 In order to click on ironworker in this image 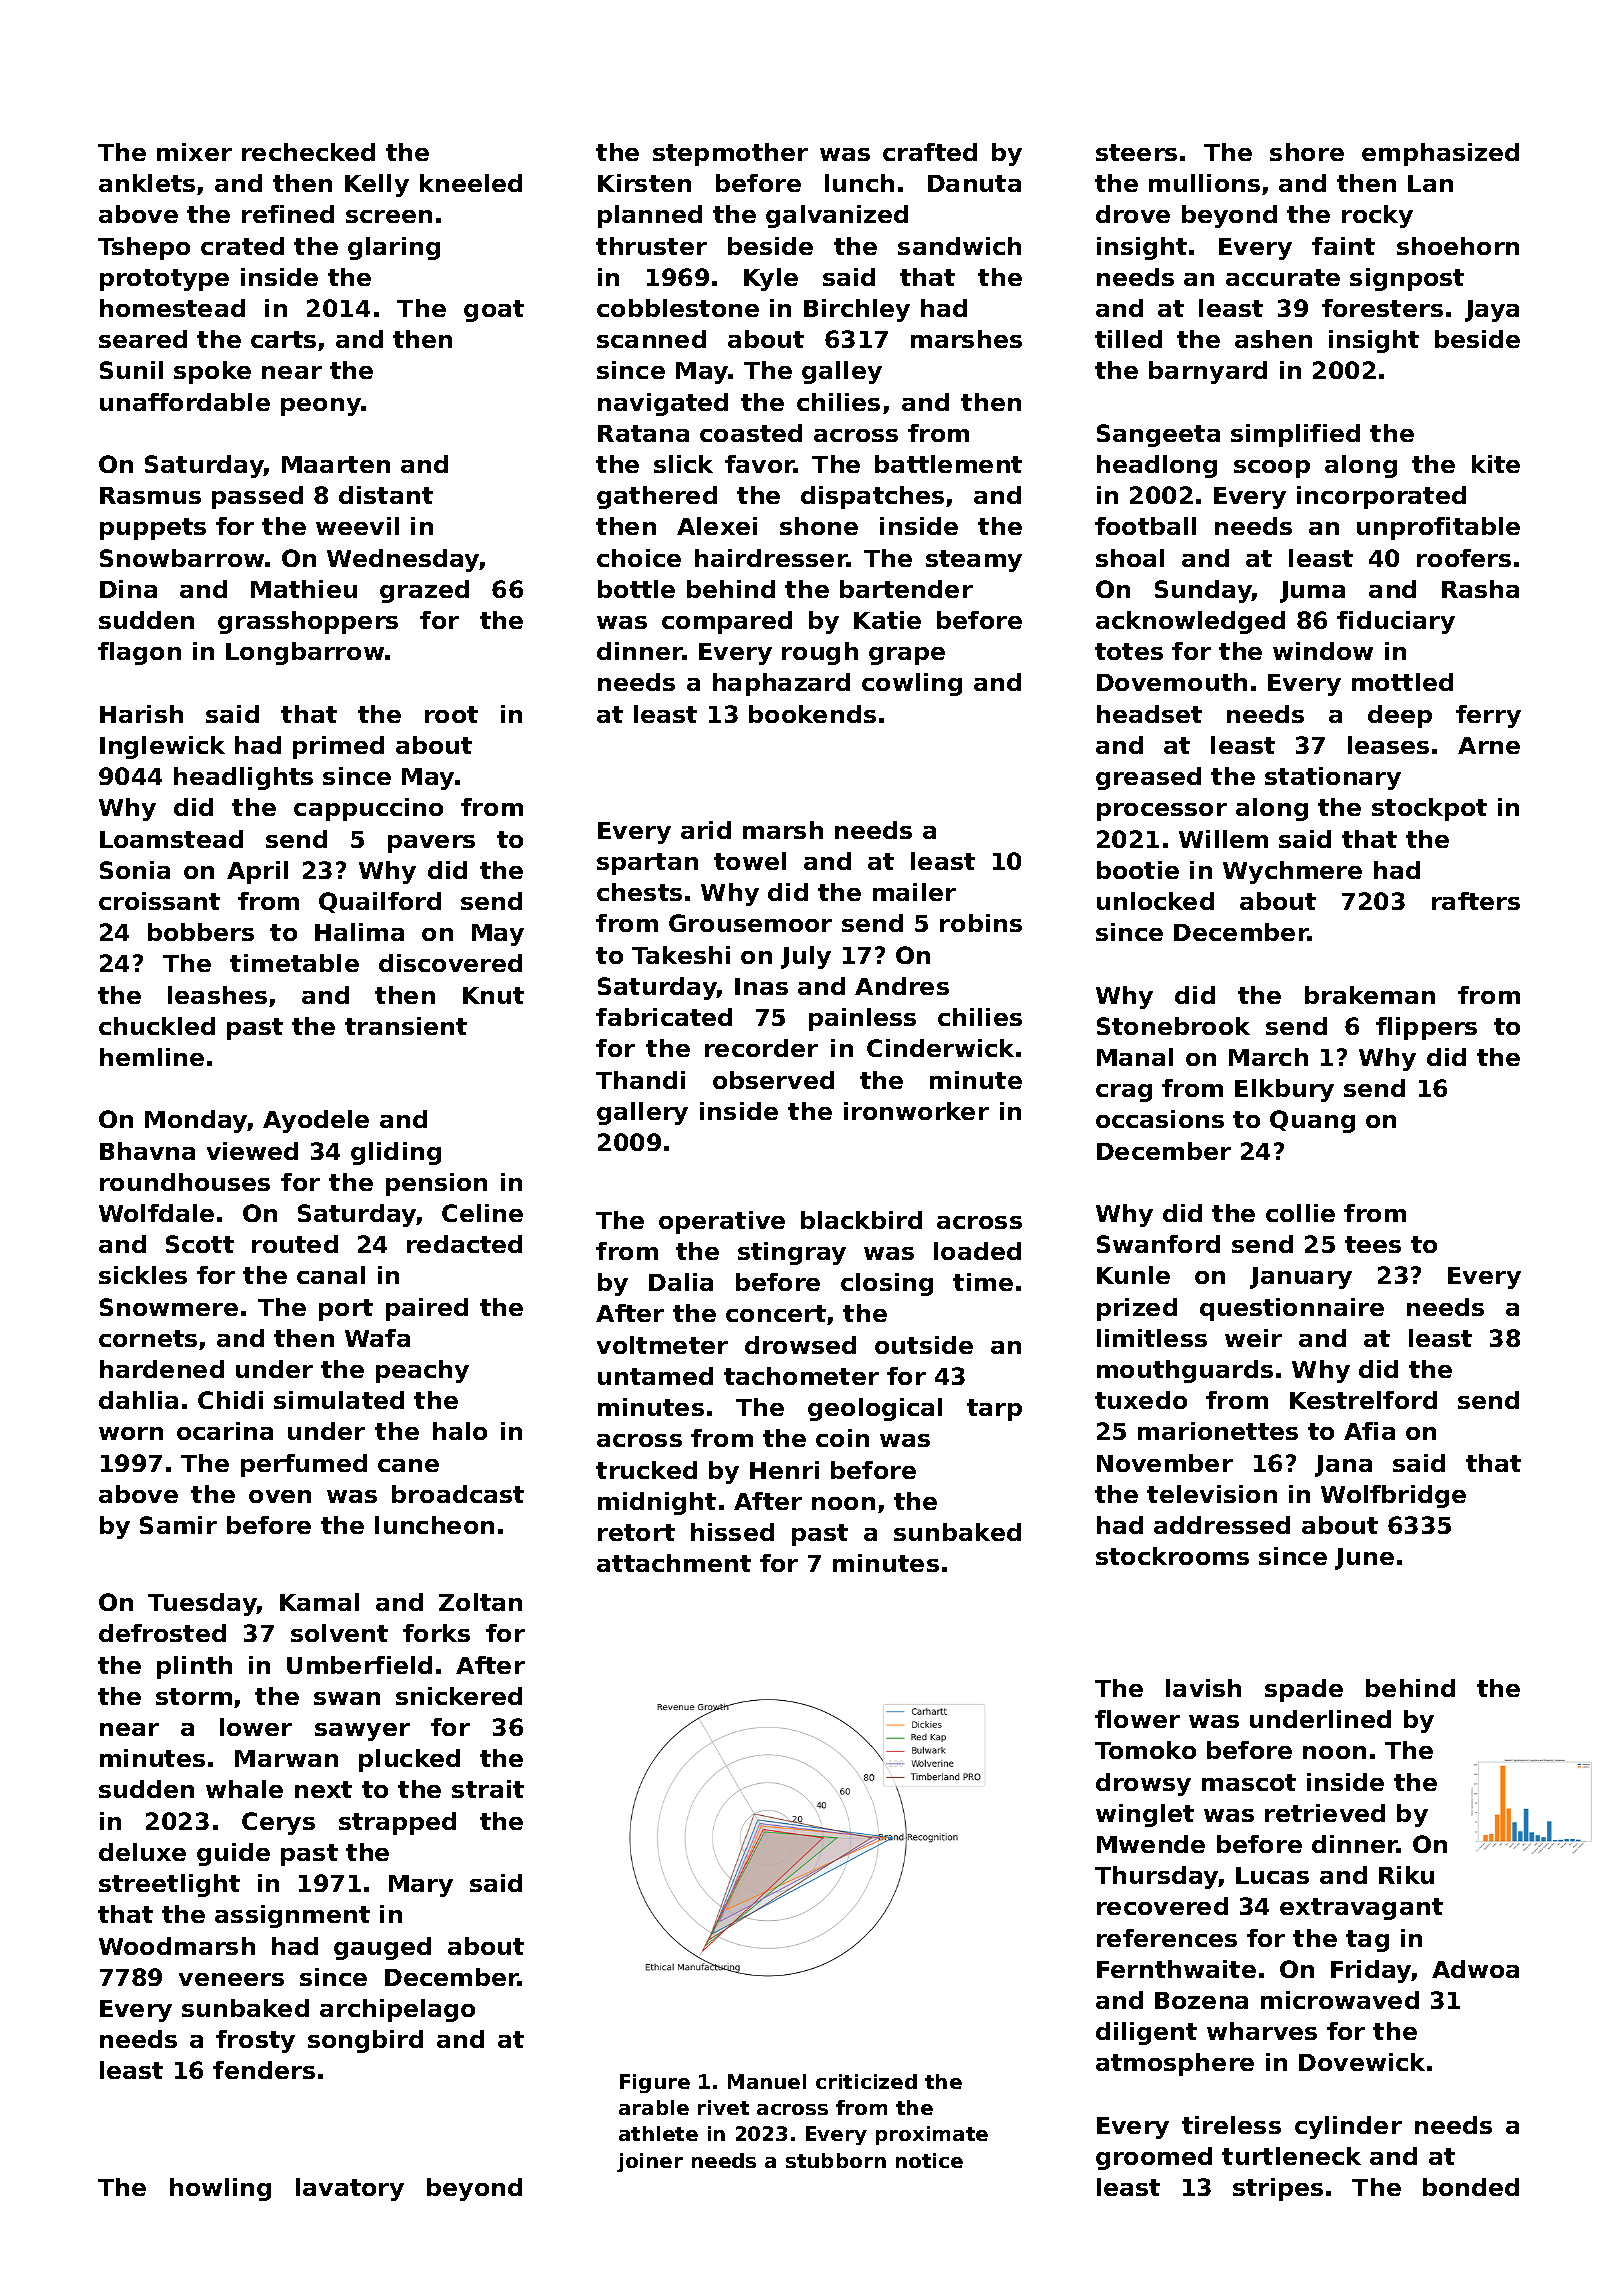, I will do `click(916, 1111)`.
